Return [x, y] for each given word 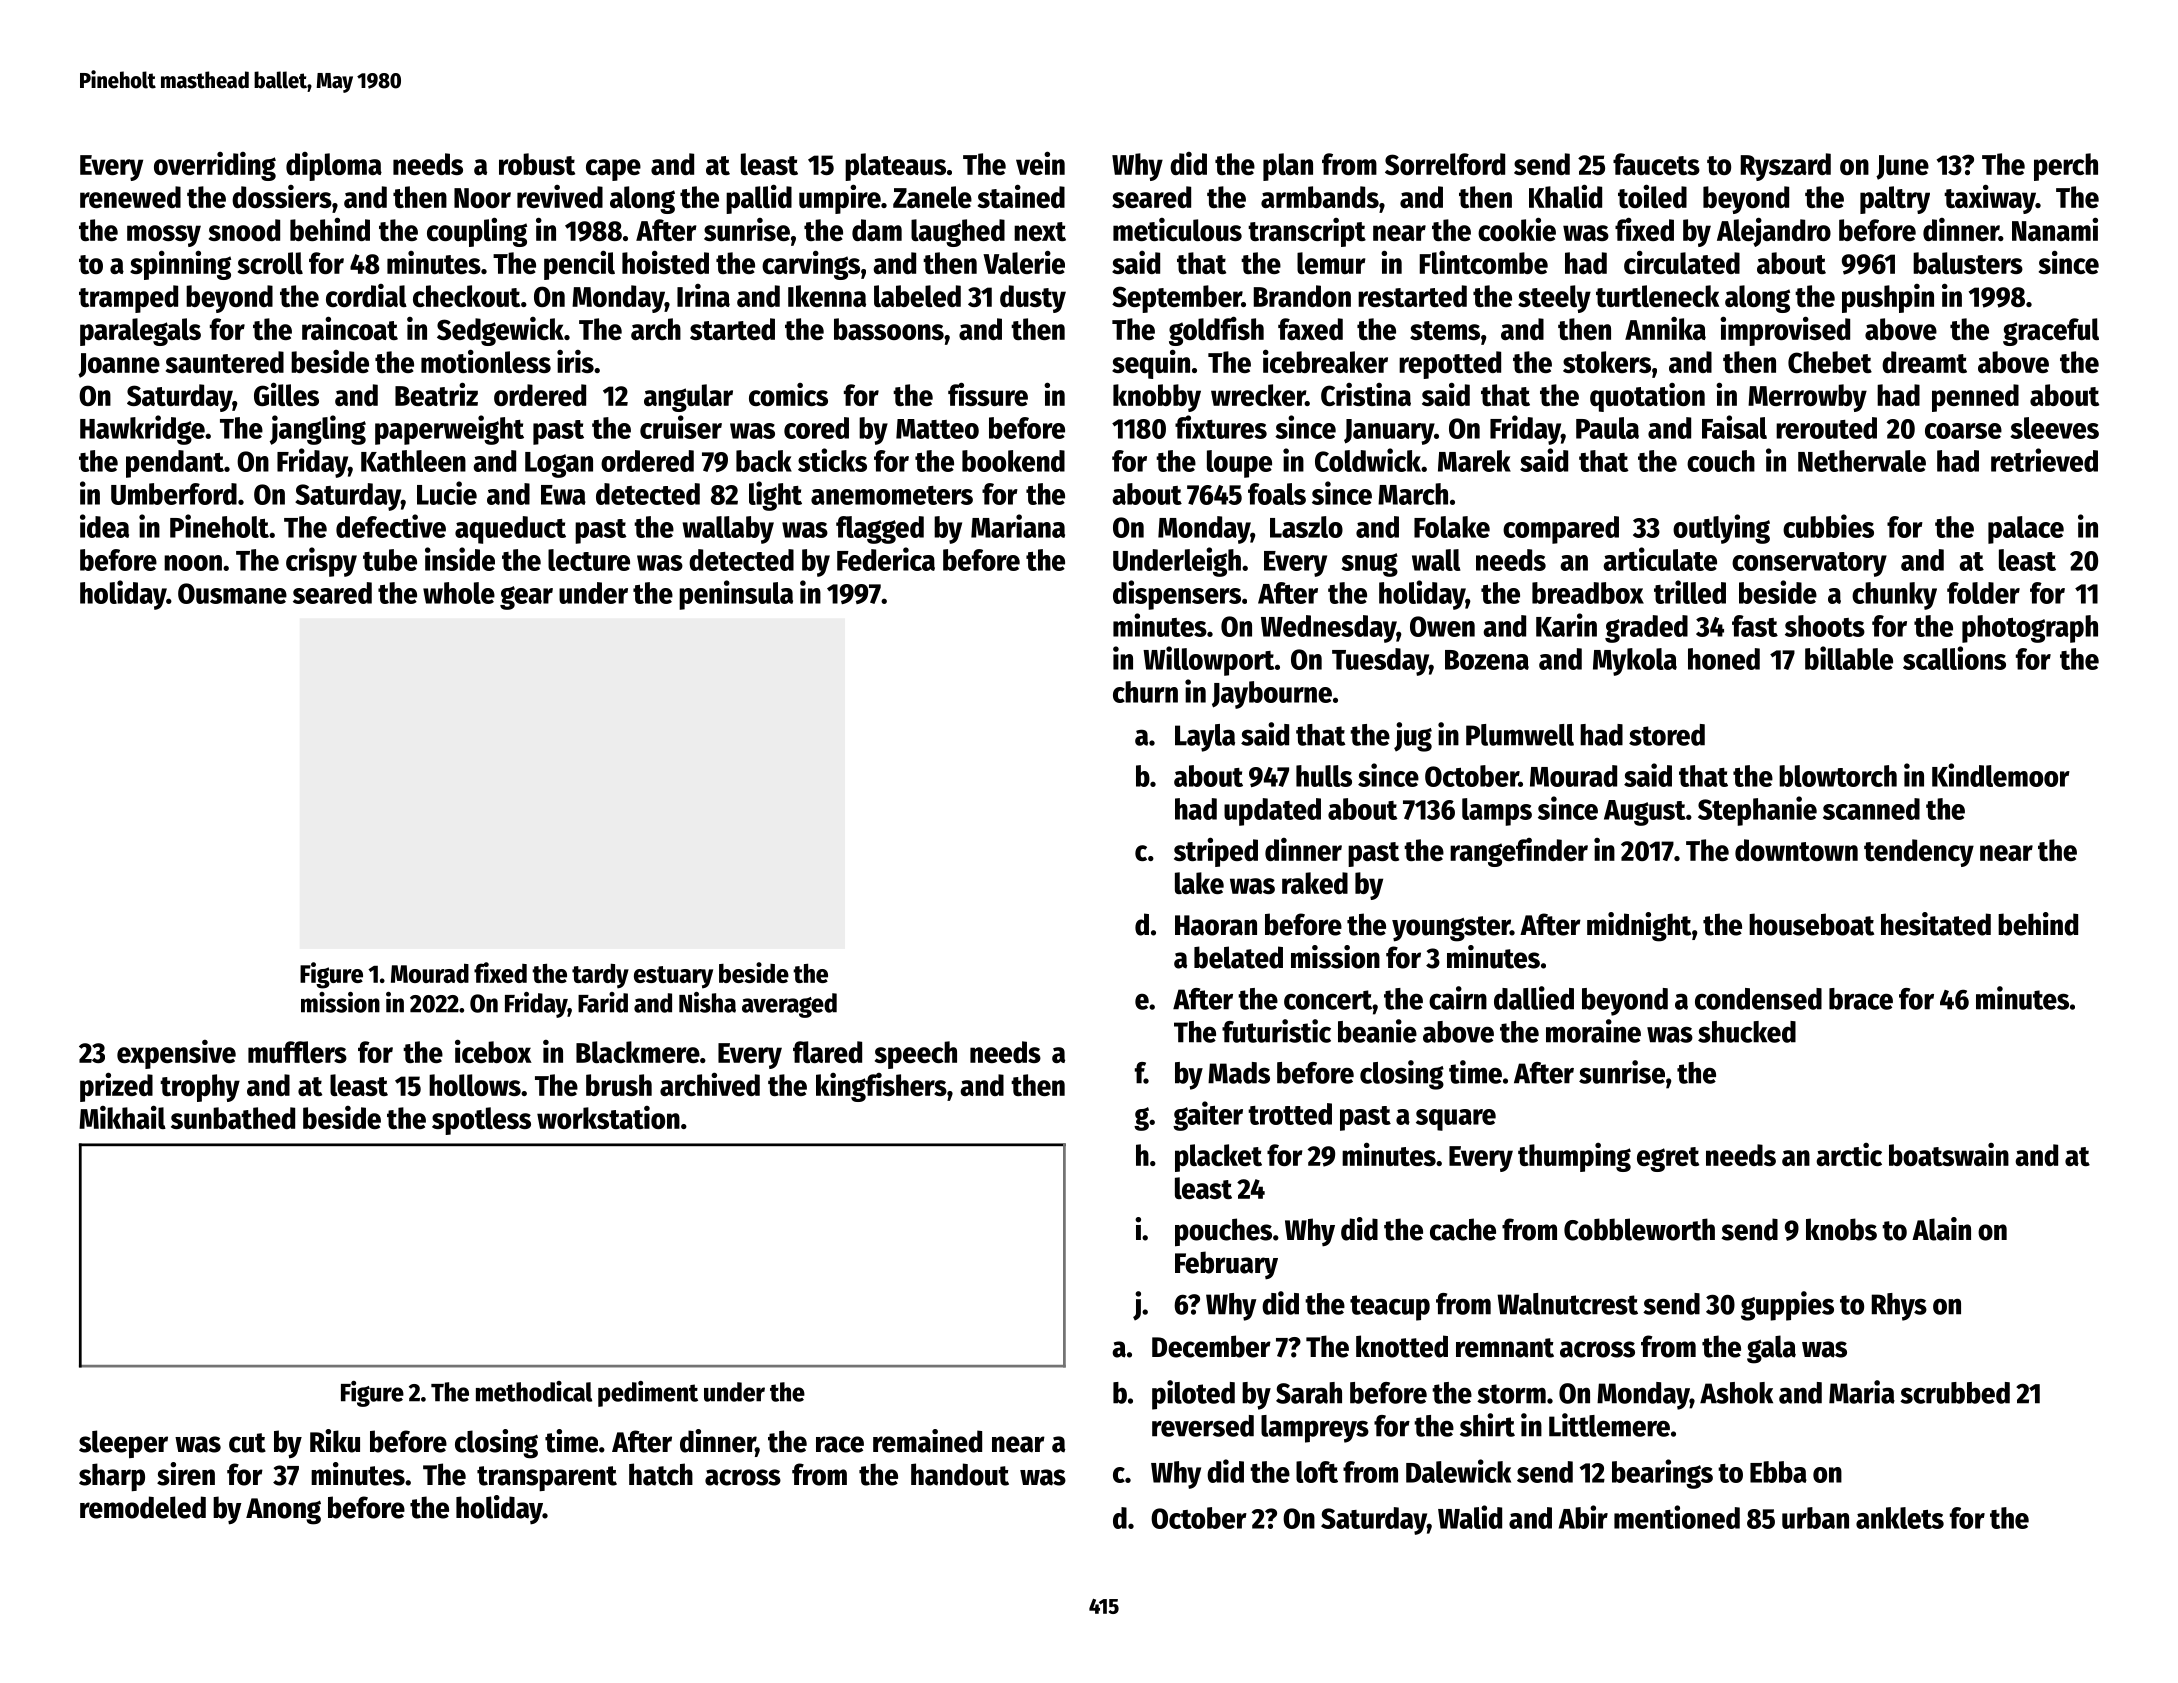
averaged [789, 1005]
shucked [1747, 1032]
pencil [579, 265]
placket [1218, 1158]
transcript [1307, 232]
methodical [534, 1391]
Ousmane [232, 593]
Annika [1665, 328]
